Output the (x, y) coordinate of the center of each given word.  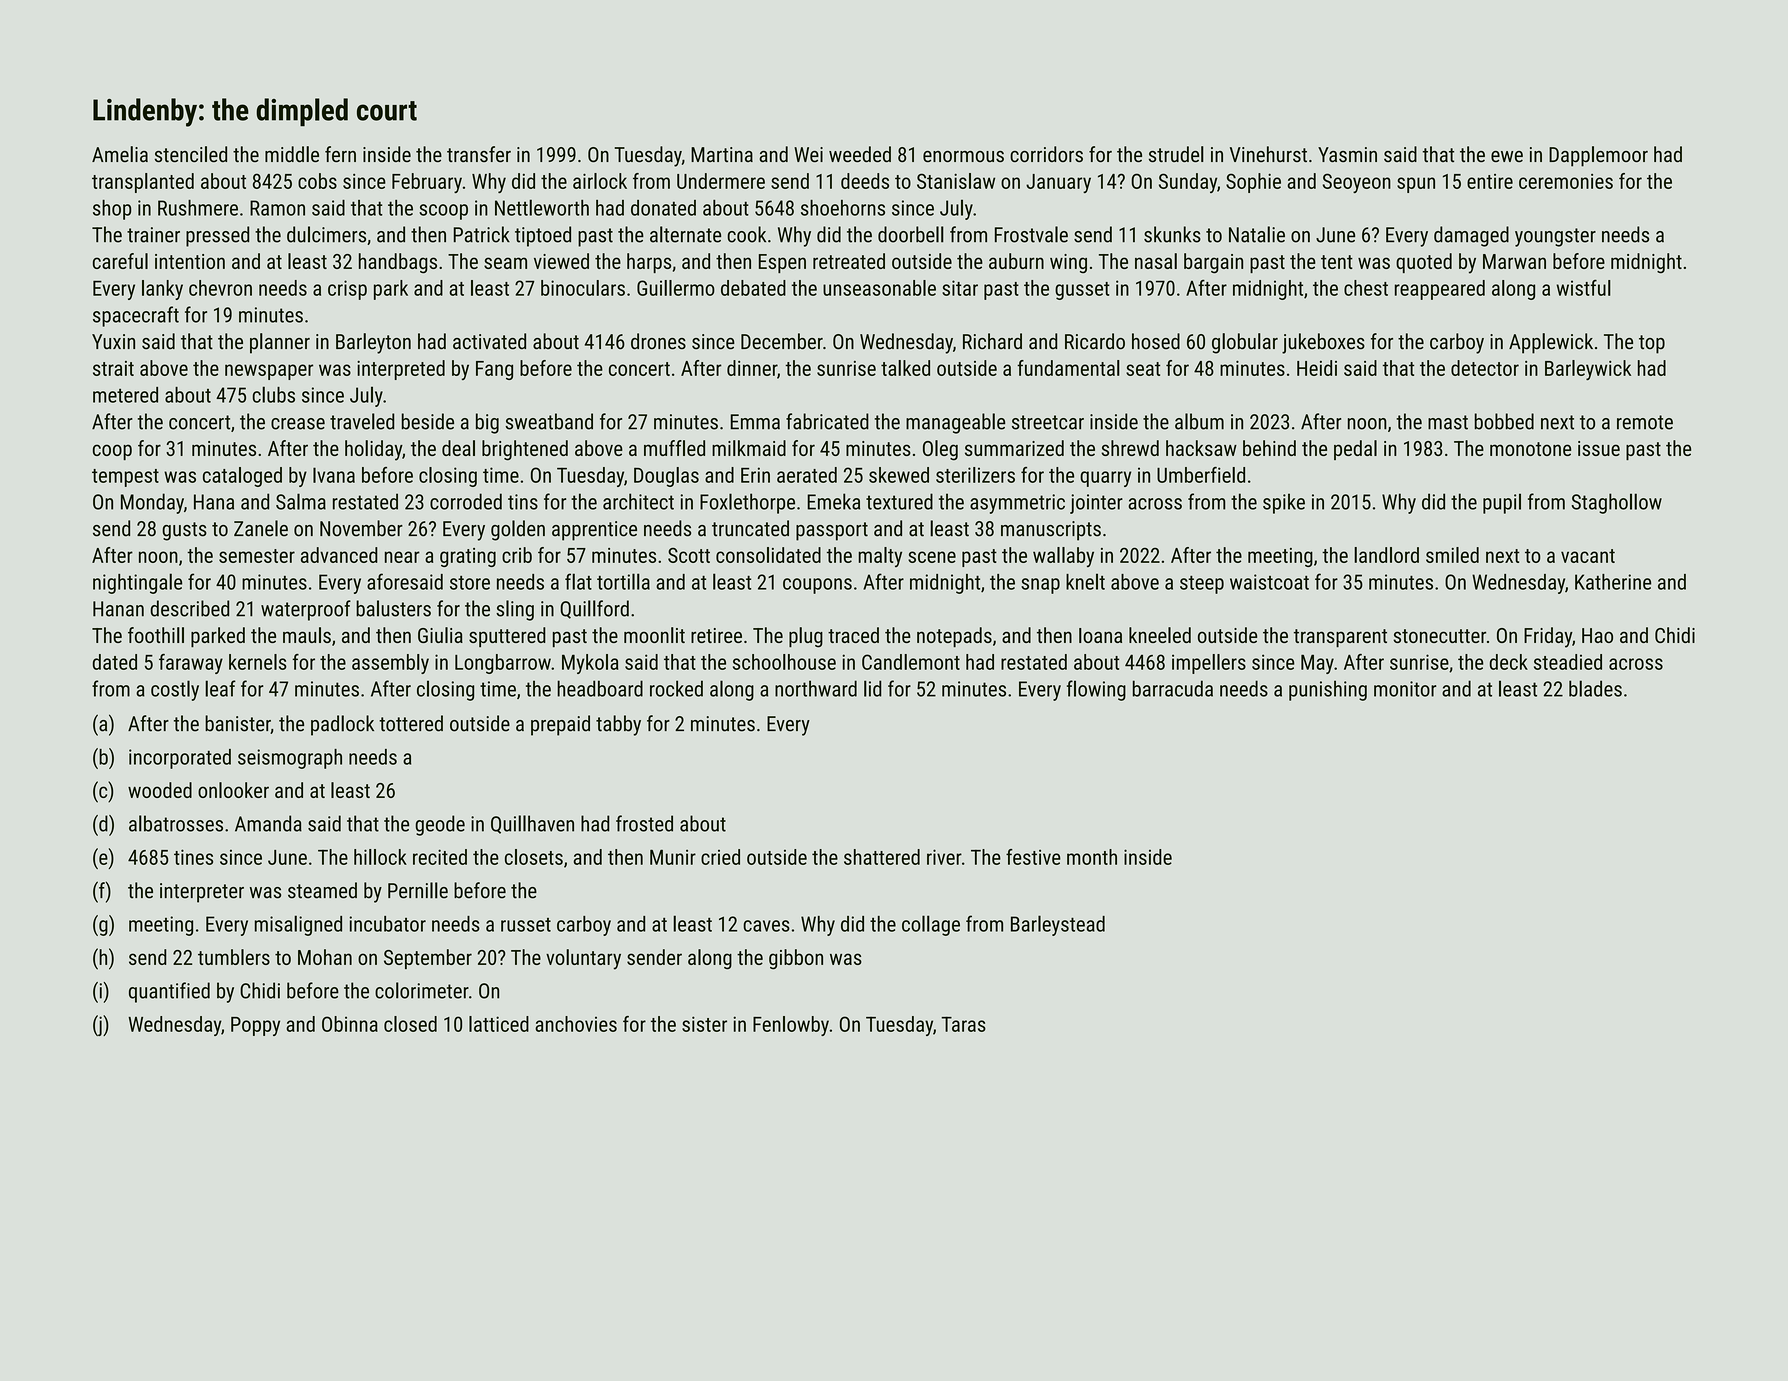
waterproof (306, 610)
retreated (849, 261)
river (944, 857)
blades (1595, 688)
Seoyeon (1357, 183)
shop (112, 210)
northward (816, 688)
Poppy (255, 1026)
